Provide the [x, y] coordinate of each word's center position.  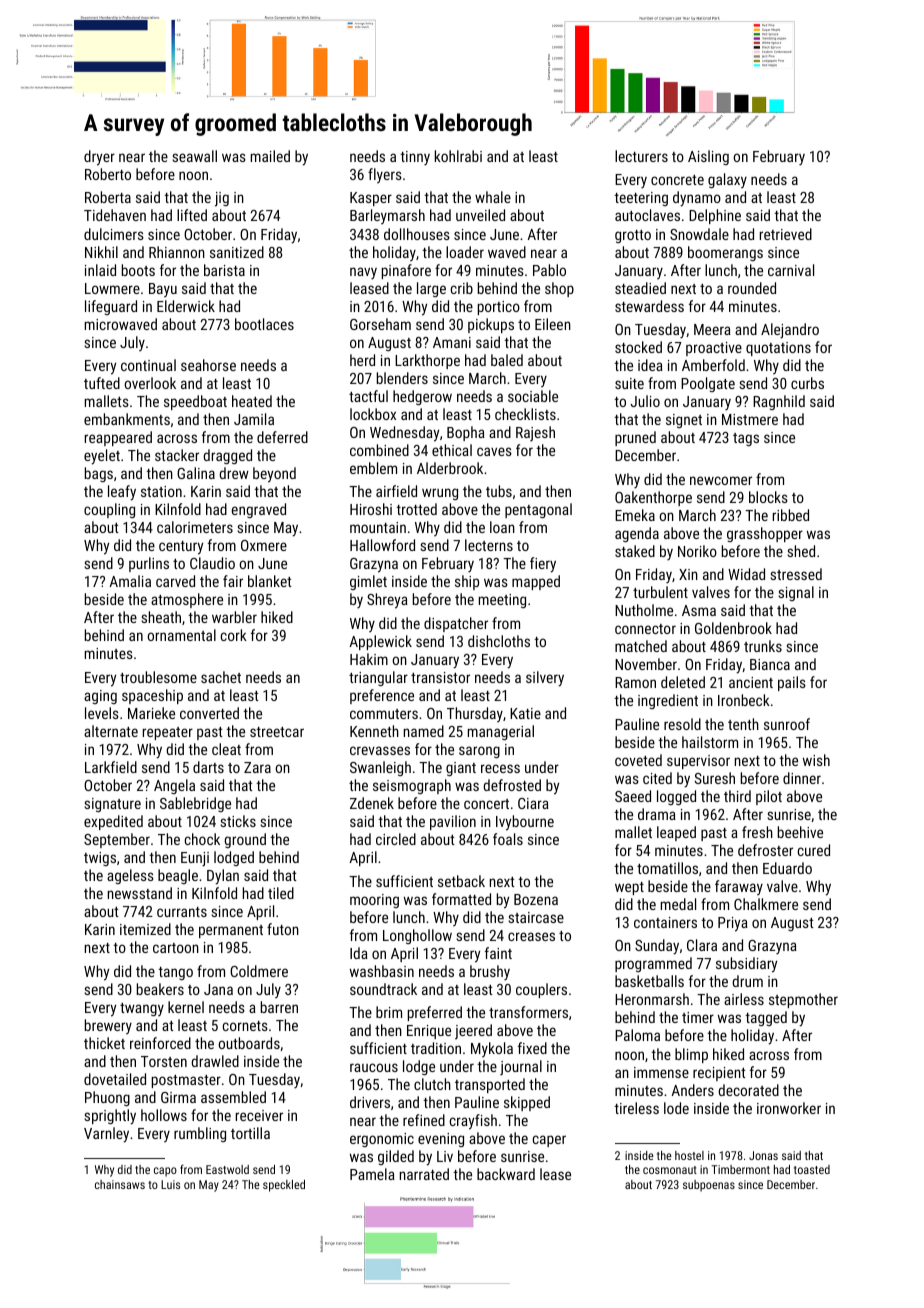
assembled [233, 1097]
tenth [743, 724]
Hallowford [382, 545]
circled [396, 839]
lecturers [641, 156]
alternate [111, 731]
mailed [270, 156]
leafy [122, 493]
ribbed [791, 515]
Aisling [708, 157]
